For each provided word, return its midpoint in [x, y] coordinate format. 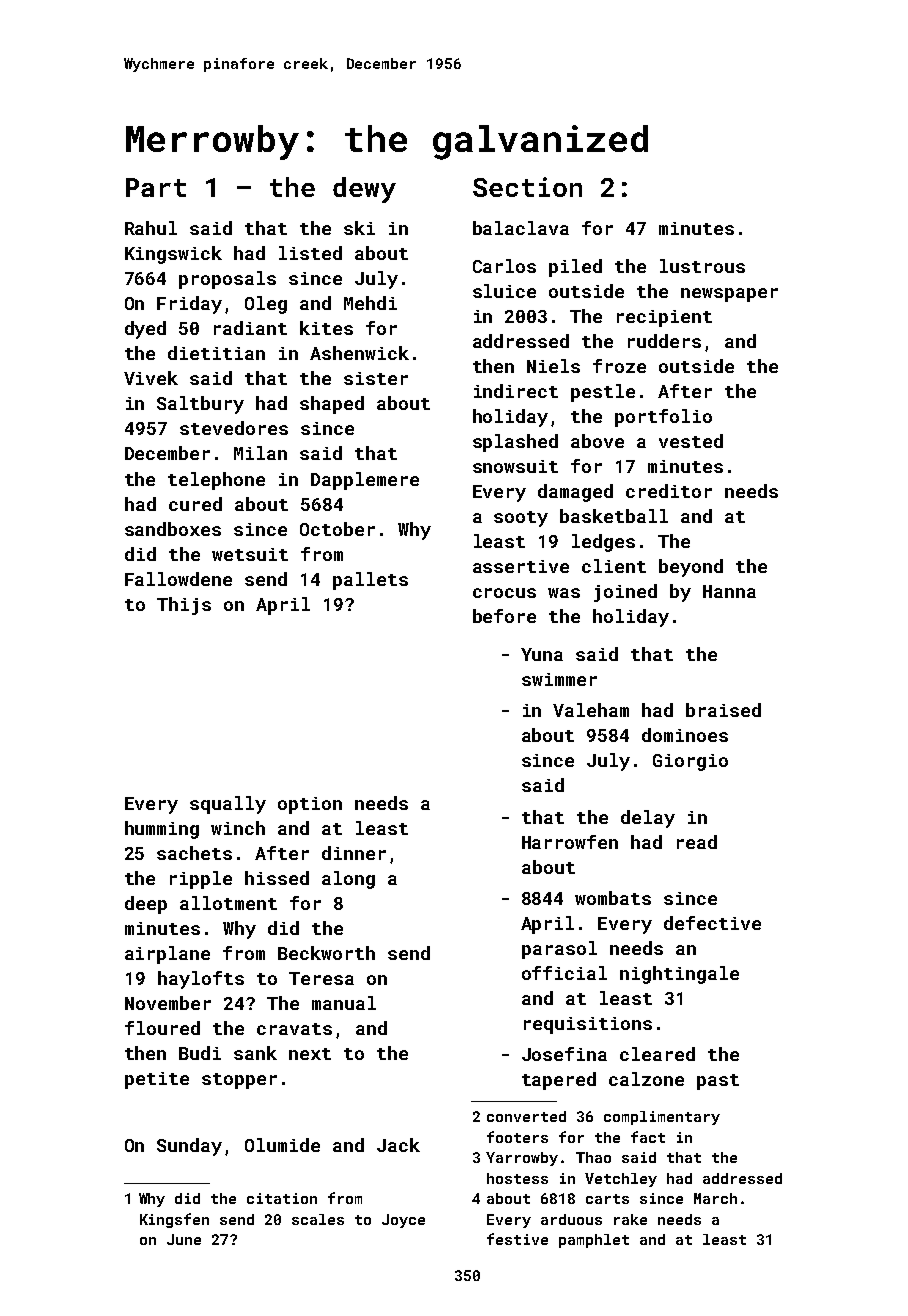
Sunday [189, 1147]
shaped [332, 405]
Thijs [184, 606]
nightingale [679, 975]
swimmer [559, 679]
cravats [294, 1029]
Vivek [151, 378]
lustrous [702, 266]
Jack [398, 1145]
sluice [504, 291]
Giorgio [690, 762]
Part [156, 187]
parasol [559, 950]
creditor [669, 491]
